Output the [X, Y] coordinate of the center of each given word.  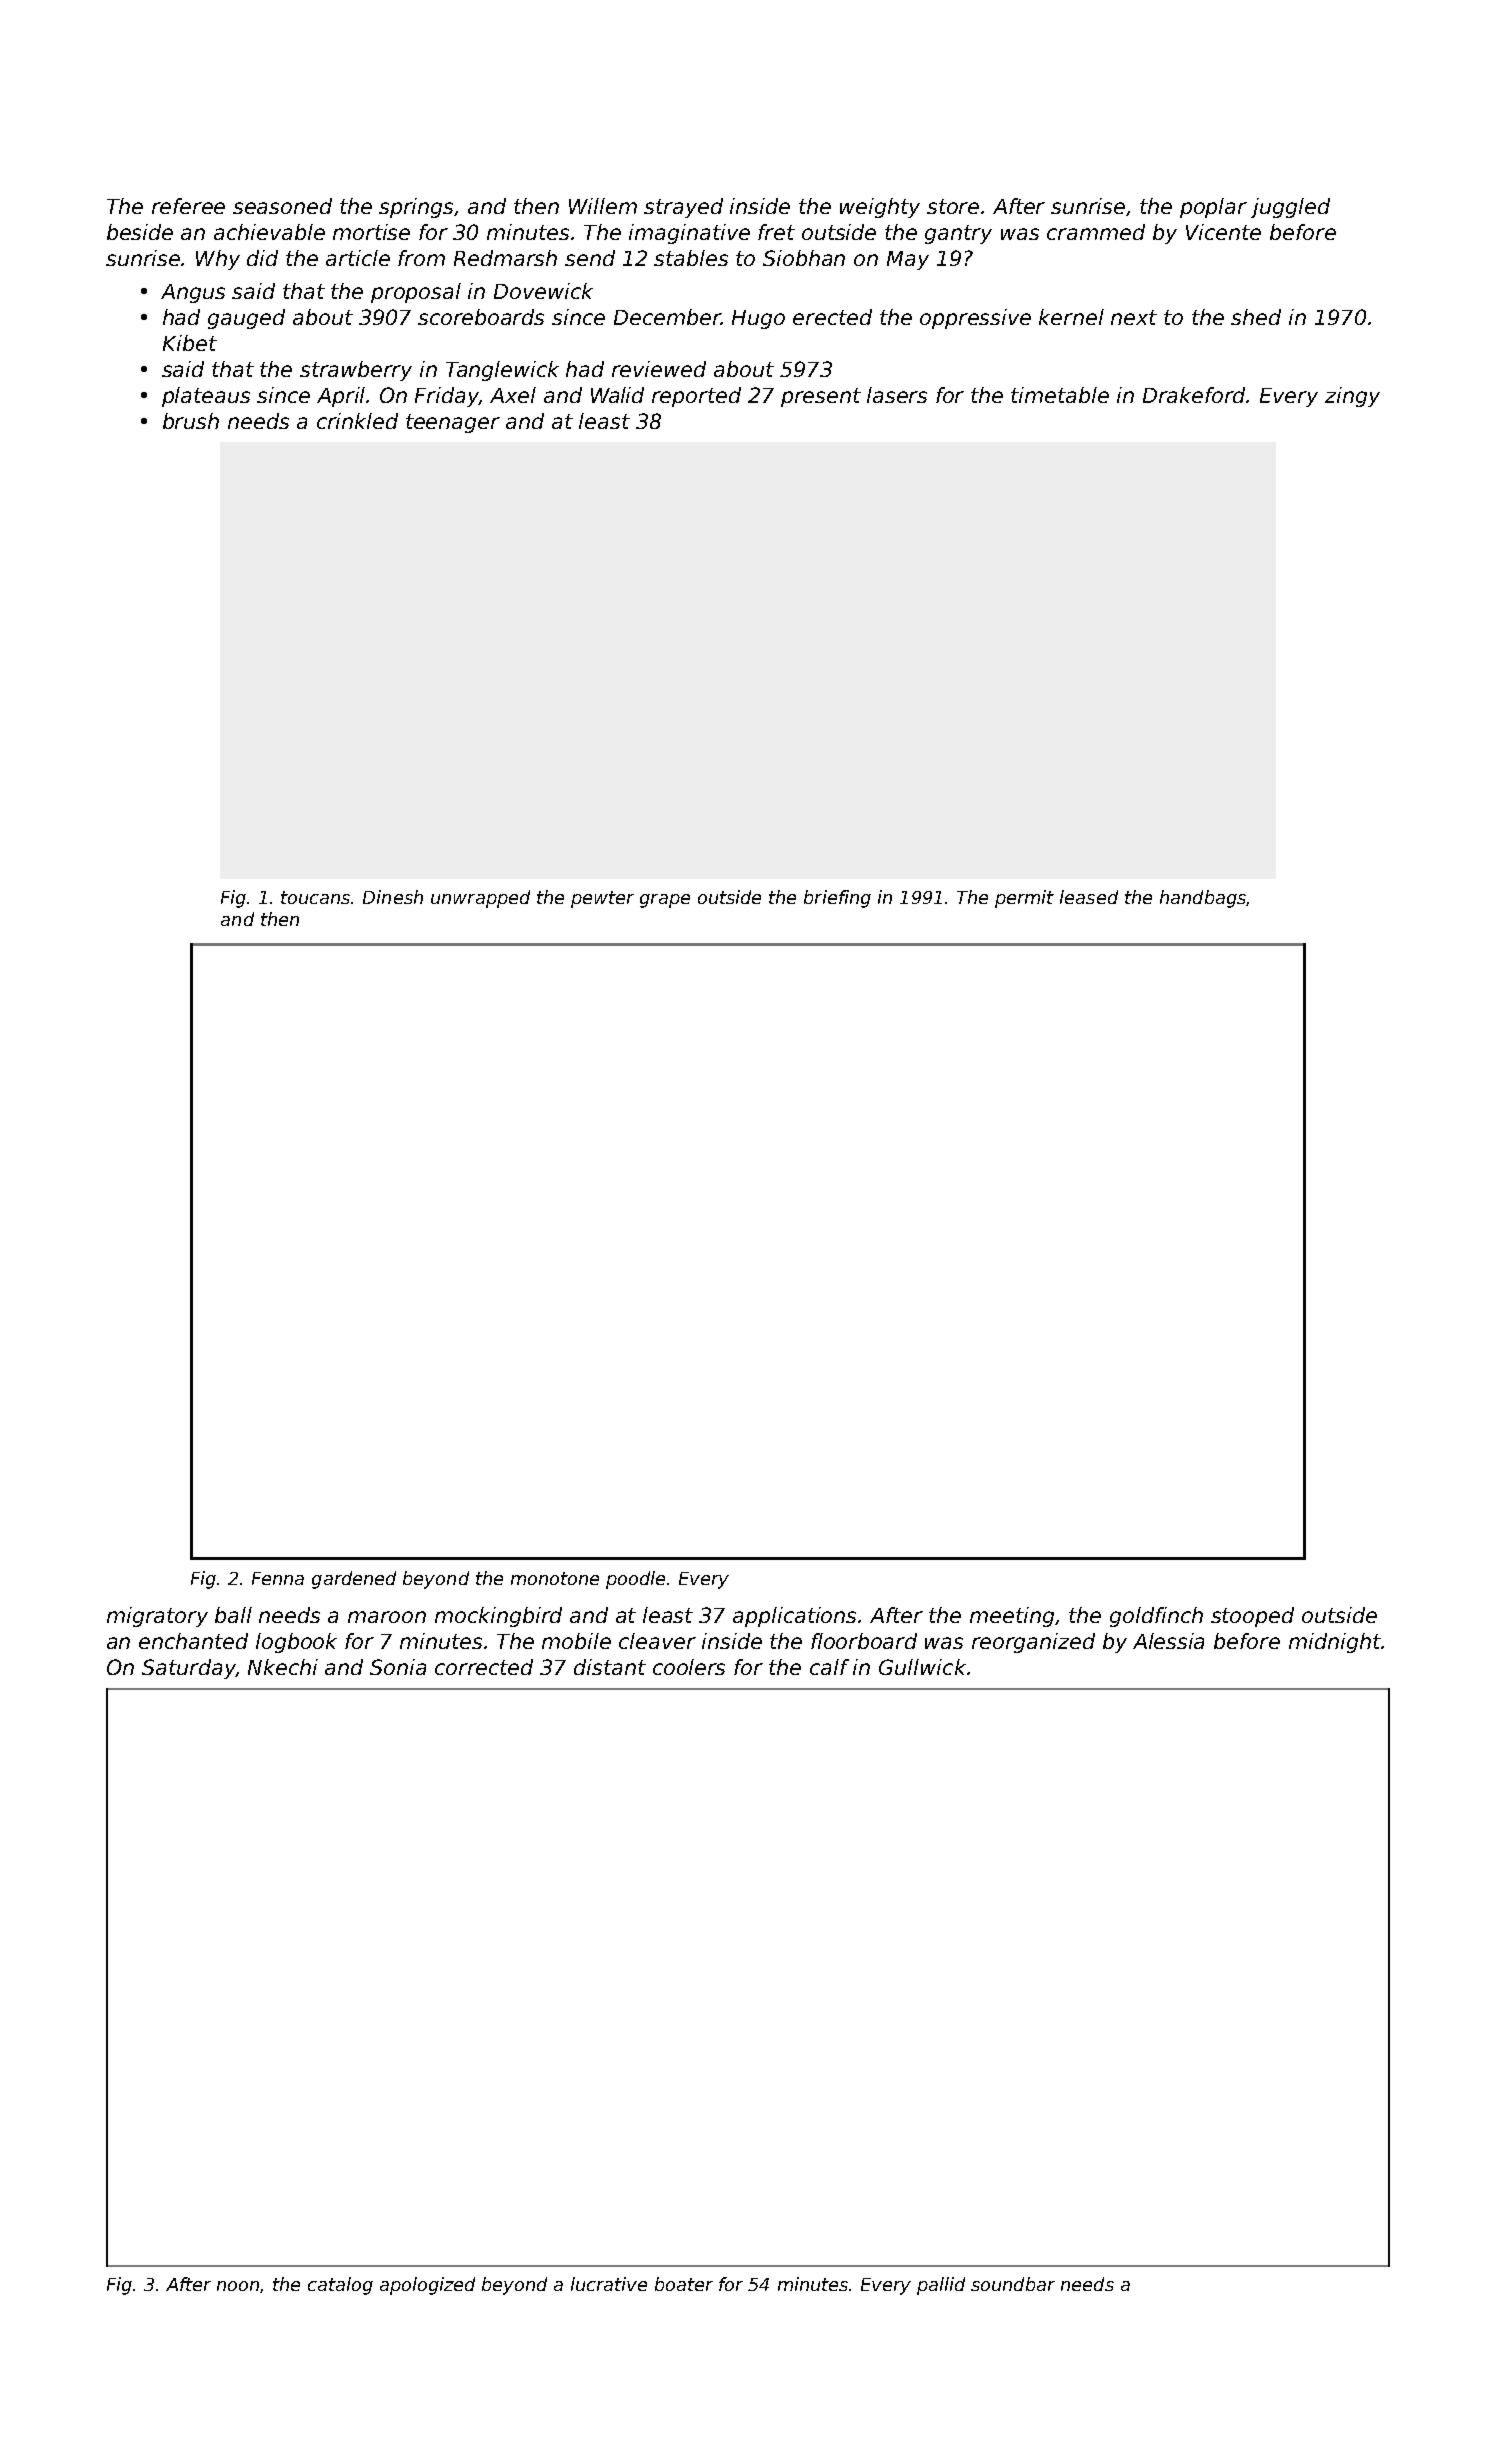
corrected [484, 1667]
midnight [1335, 1643]
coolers [689, 1667]
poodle [635, 1580]
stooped [1252, 1617]
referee [188, 206]
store [953, 206]
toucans [316, 897]
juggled [1290, 208]
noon [238, 2286]
